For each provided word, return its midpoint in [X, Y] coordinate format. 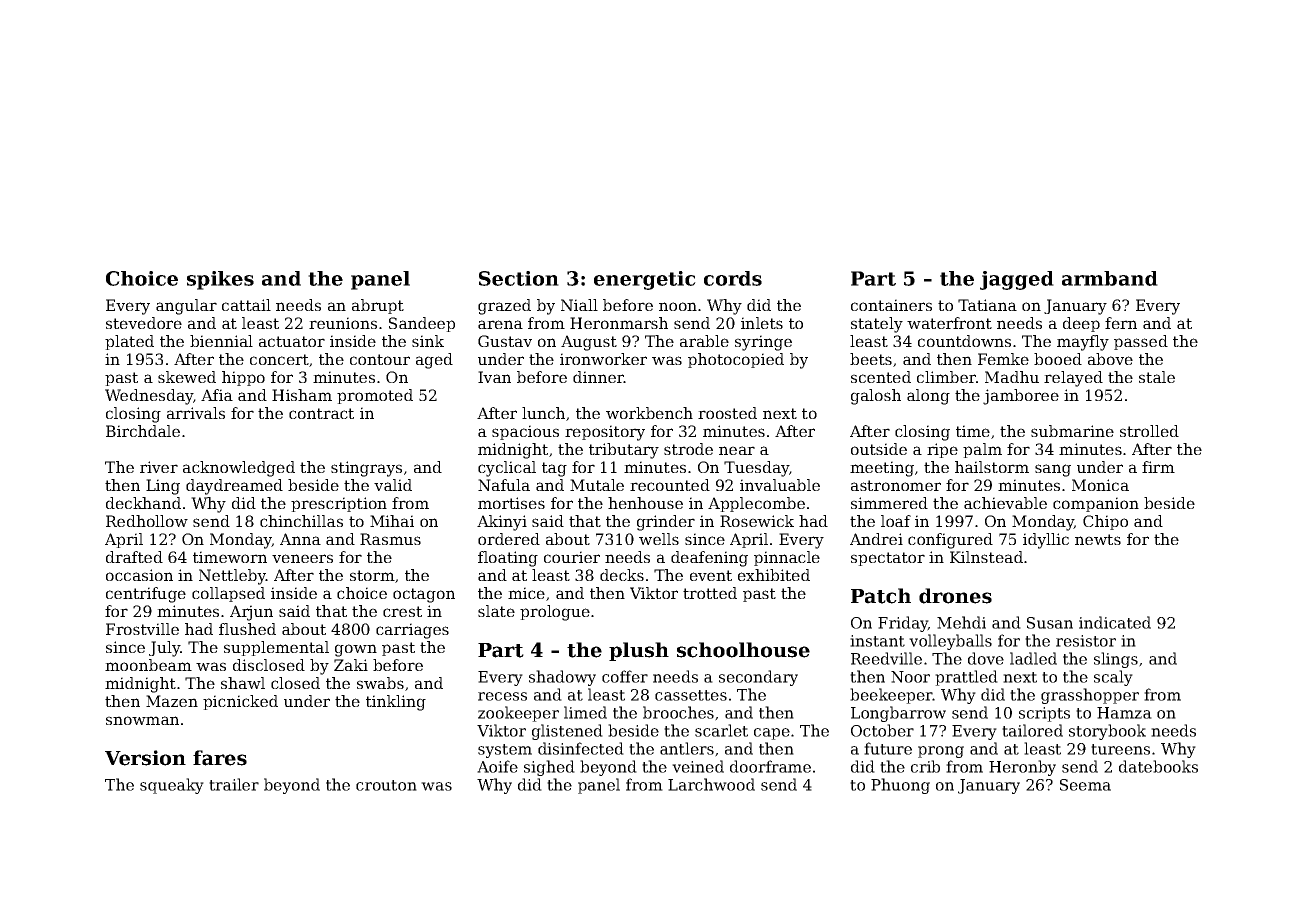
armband [1110, 278]
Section [519, 278]
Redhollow [147, 521]
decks [622, 575]
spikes [220, 280]
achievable [1005, 503]
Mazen [172, 701]
